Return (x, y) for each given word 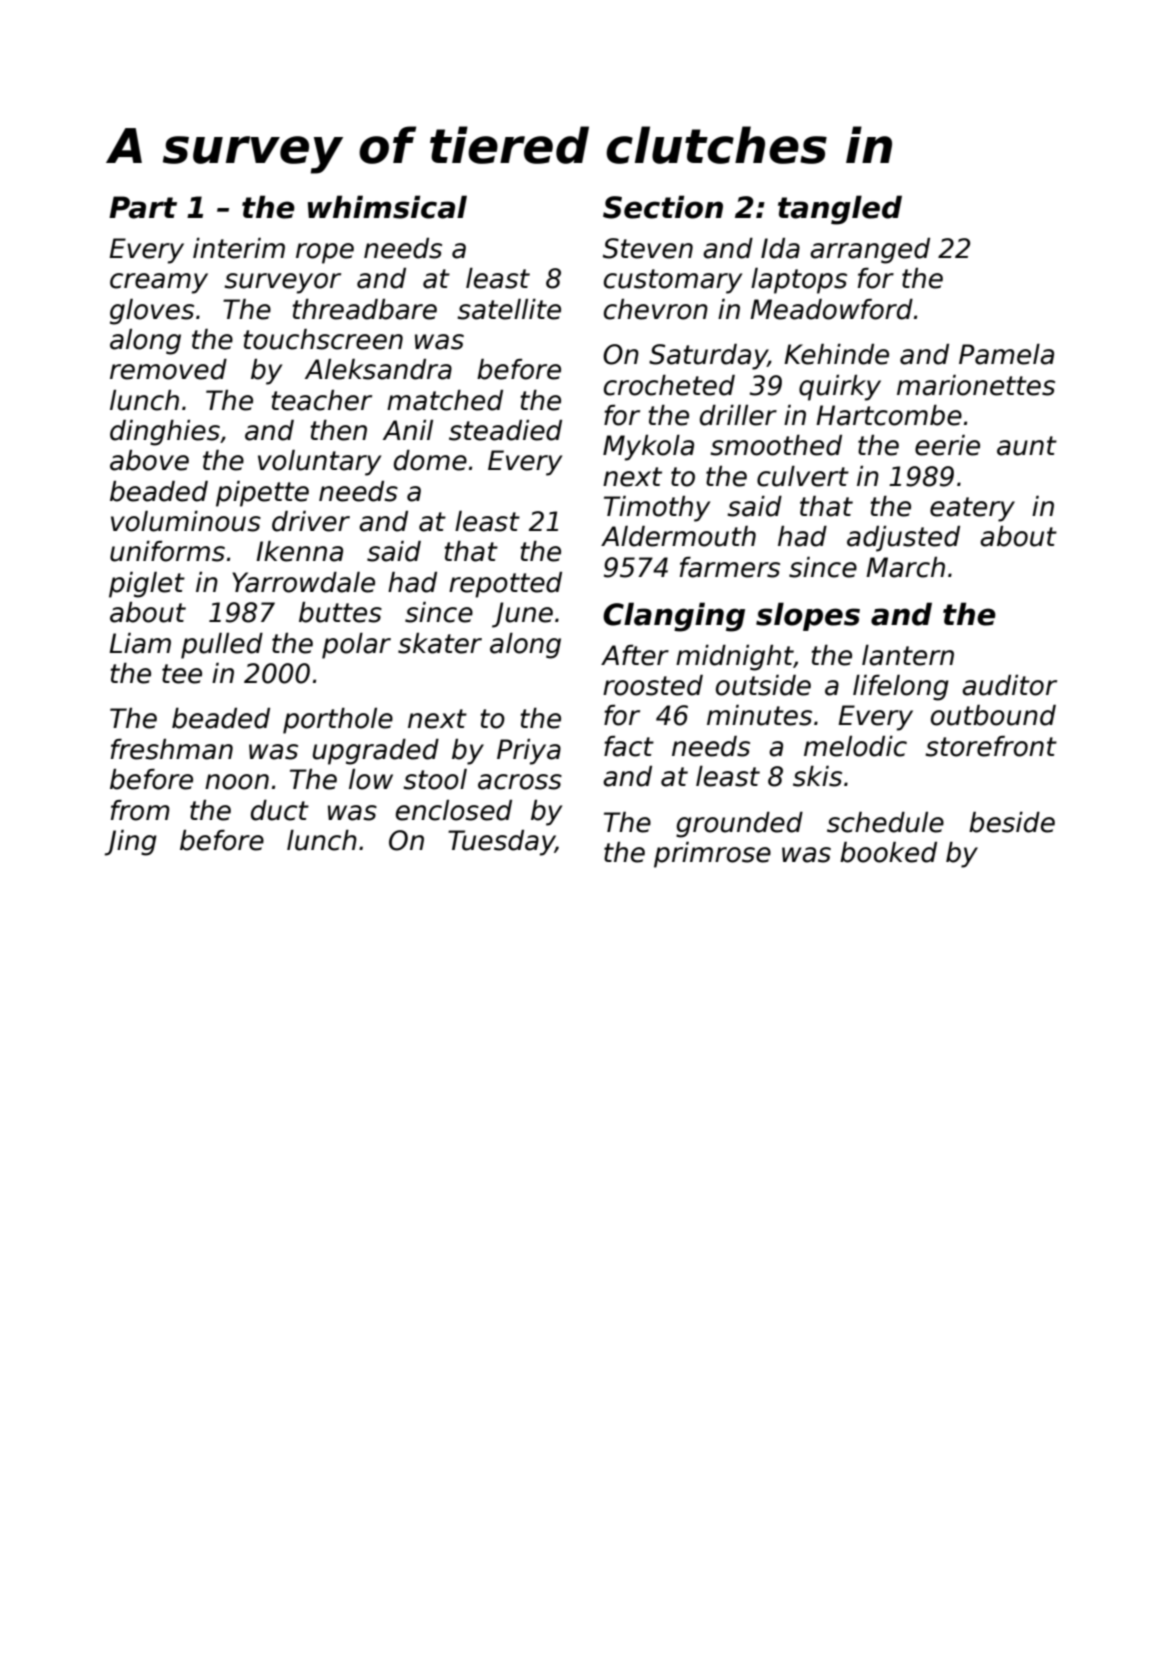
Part (143, 207)
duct (280, 810)
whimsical (387, 207)
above (149, 460)
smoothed (776, 445)
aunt (1027, 446)
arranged (870, 251)
